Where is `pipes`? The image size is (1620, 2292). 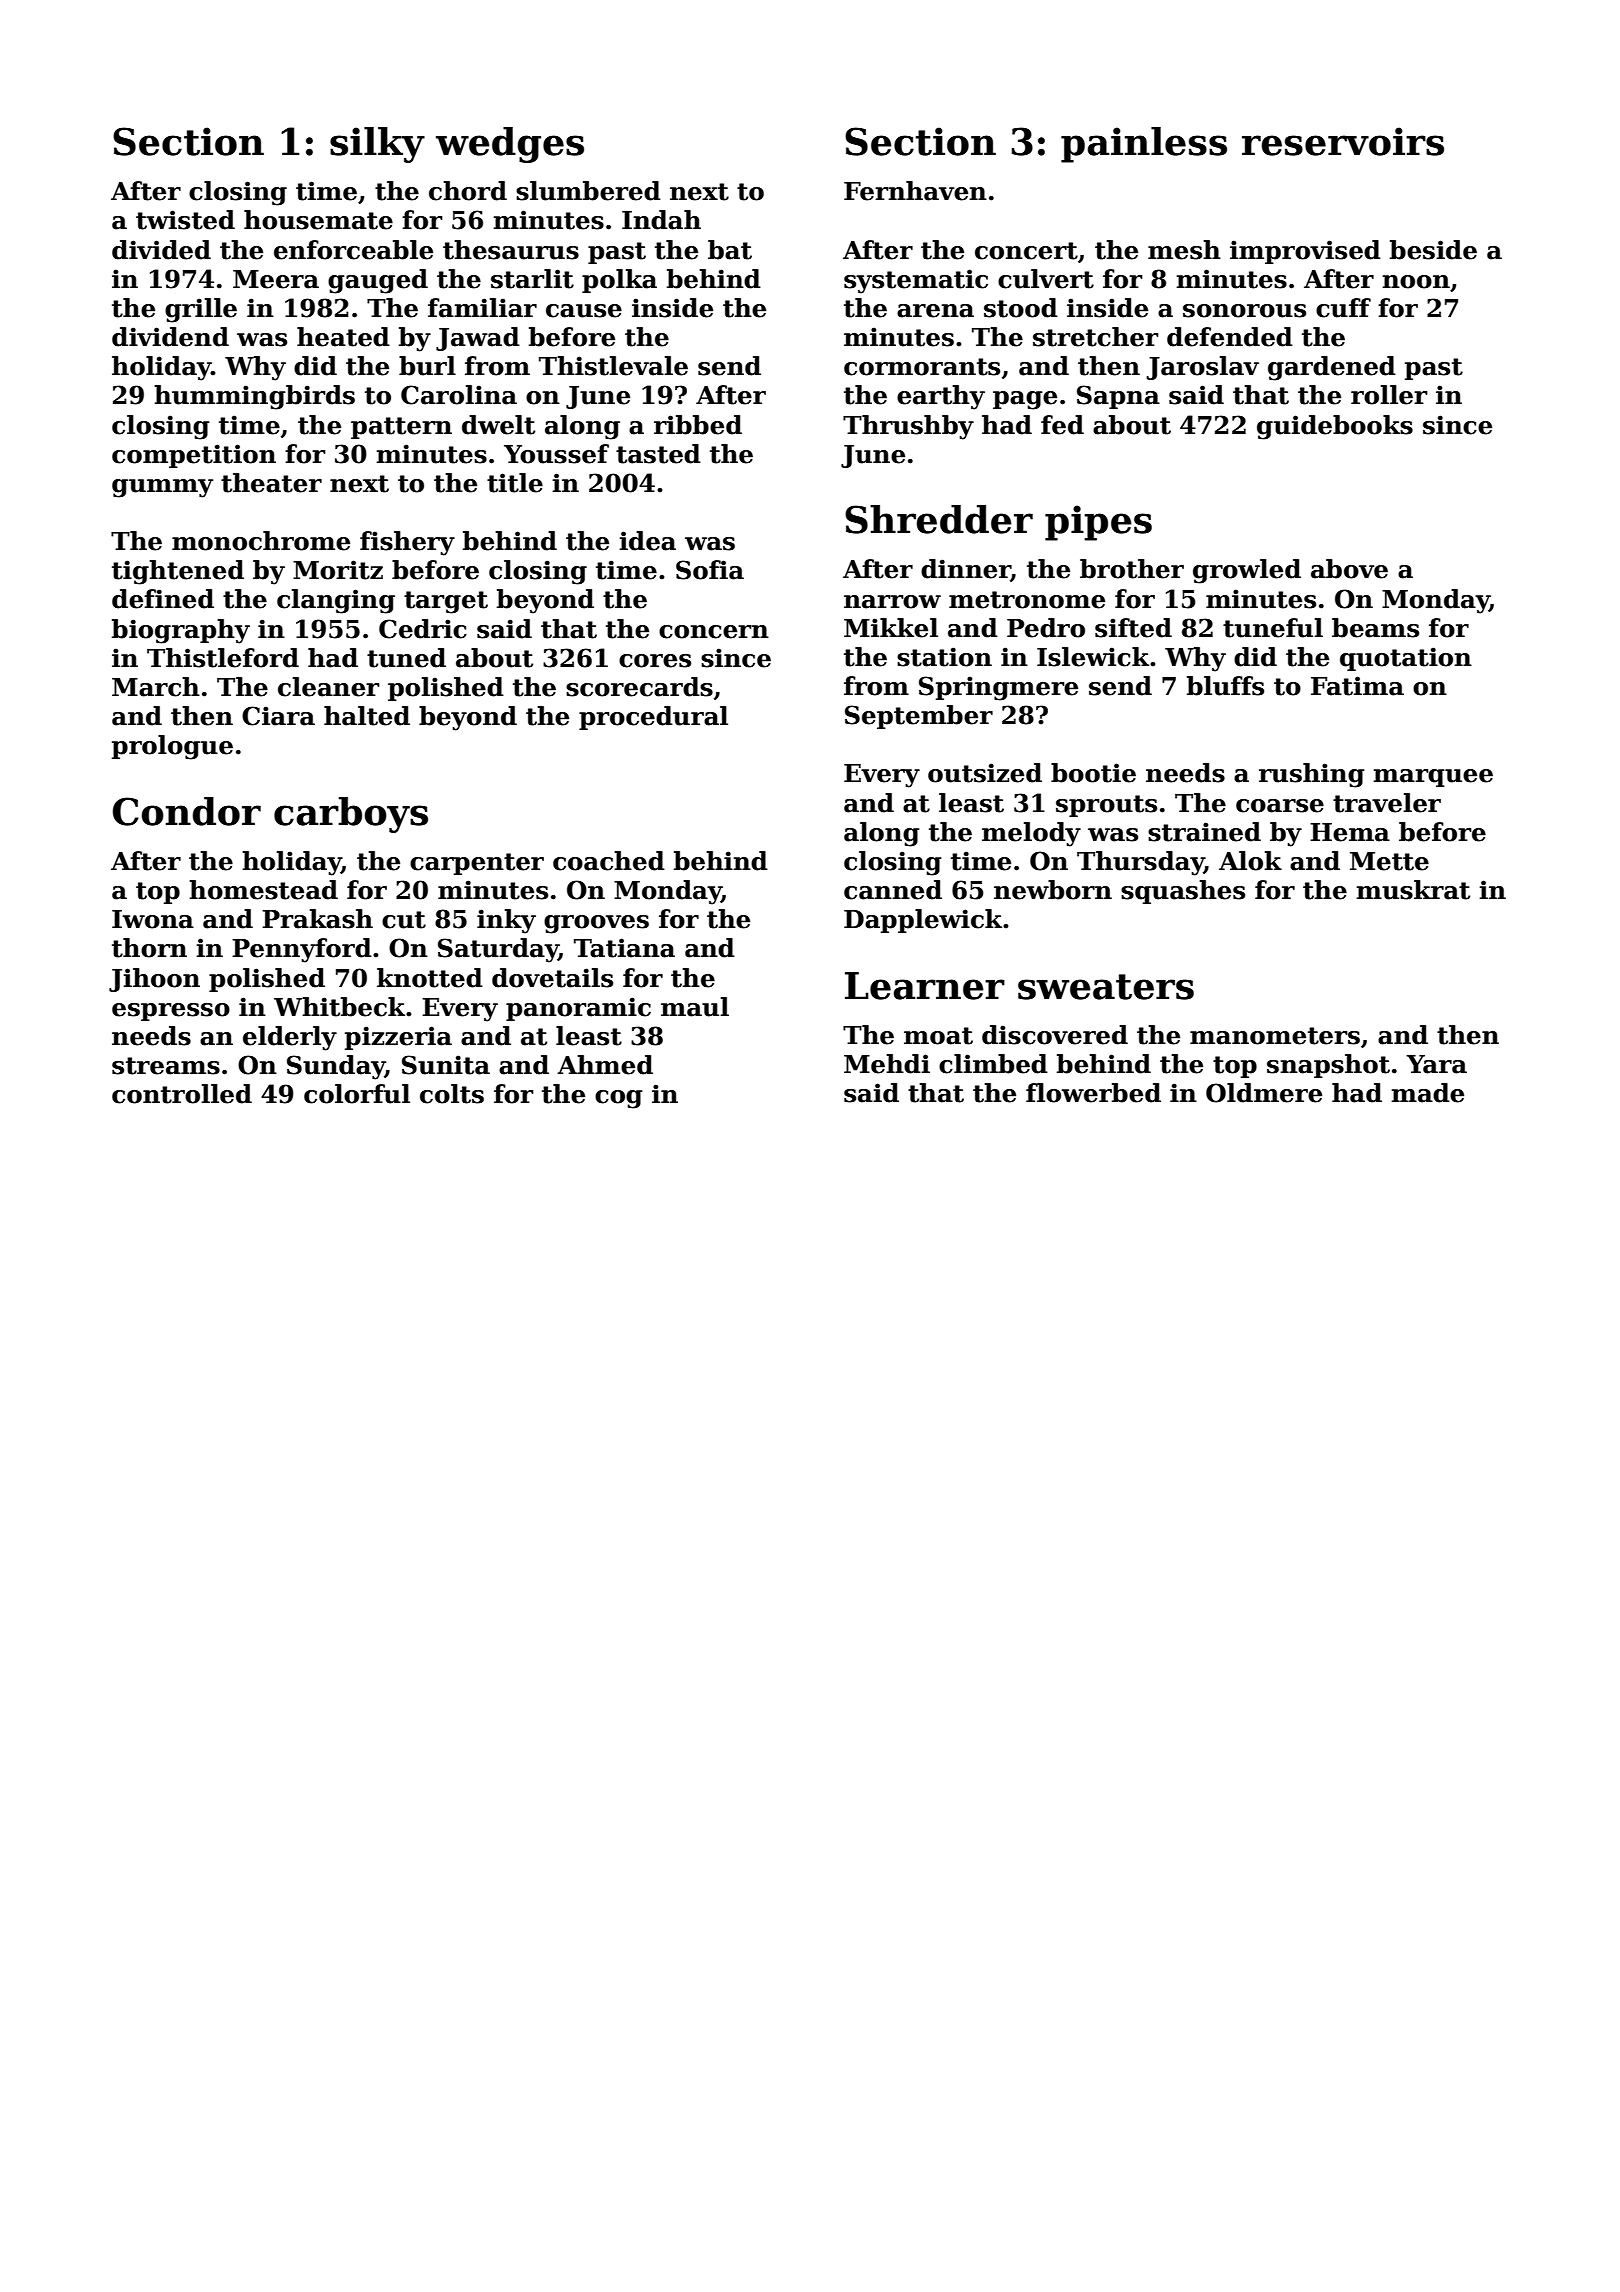 pipes is located at coordinates (1098, 523).
